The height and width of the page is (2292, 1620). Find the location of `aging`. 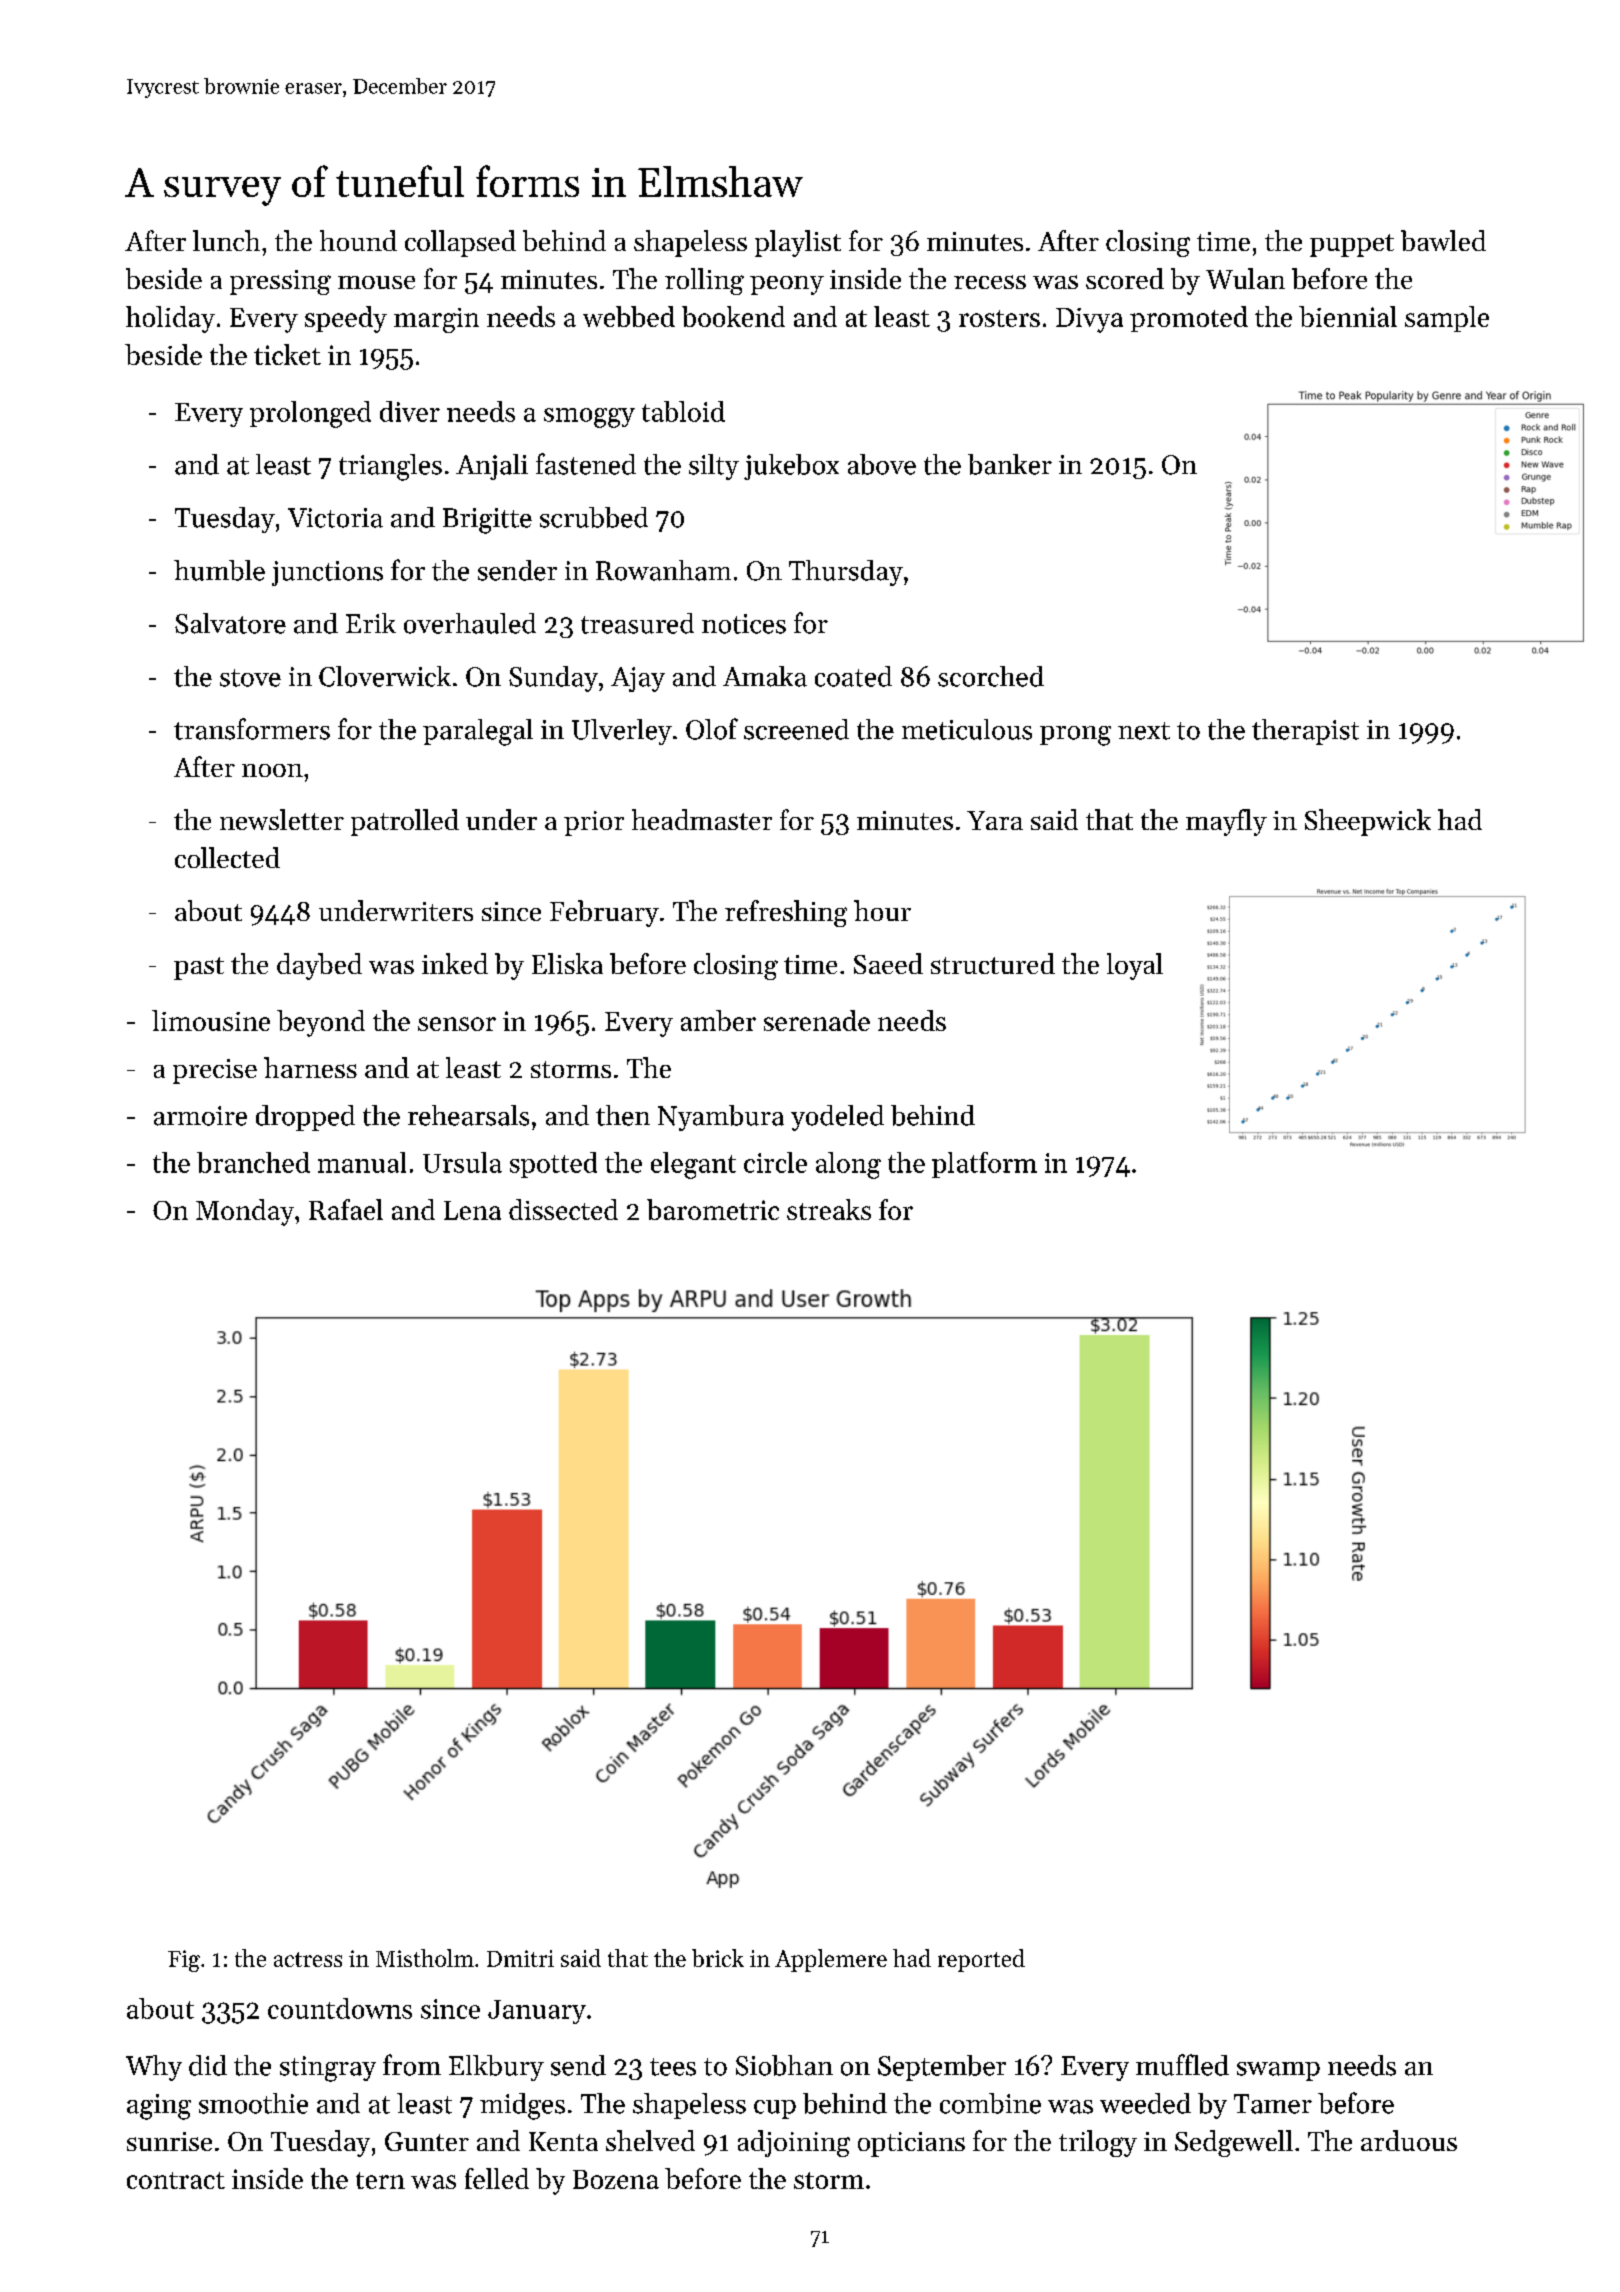

aging is located at coordinates (159, 2107).
